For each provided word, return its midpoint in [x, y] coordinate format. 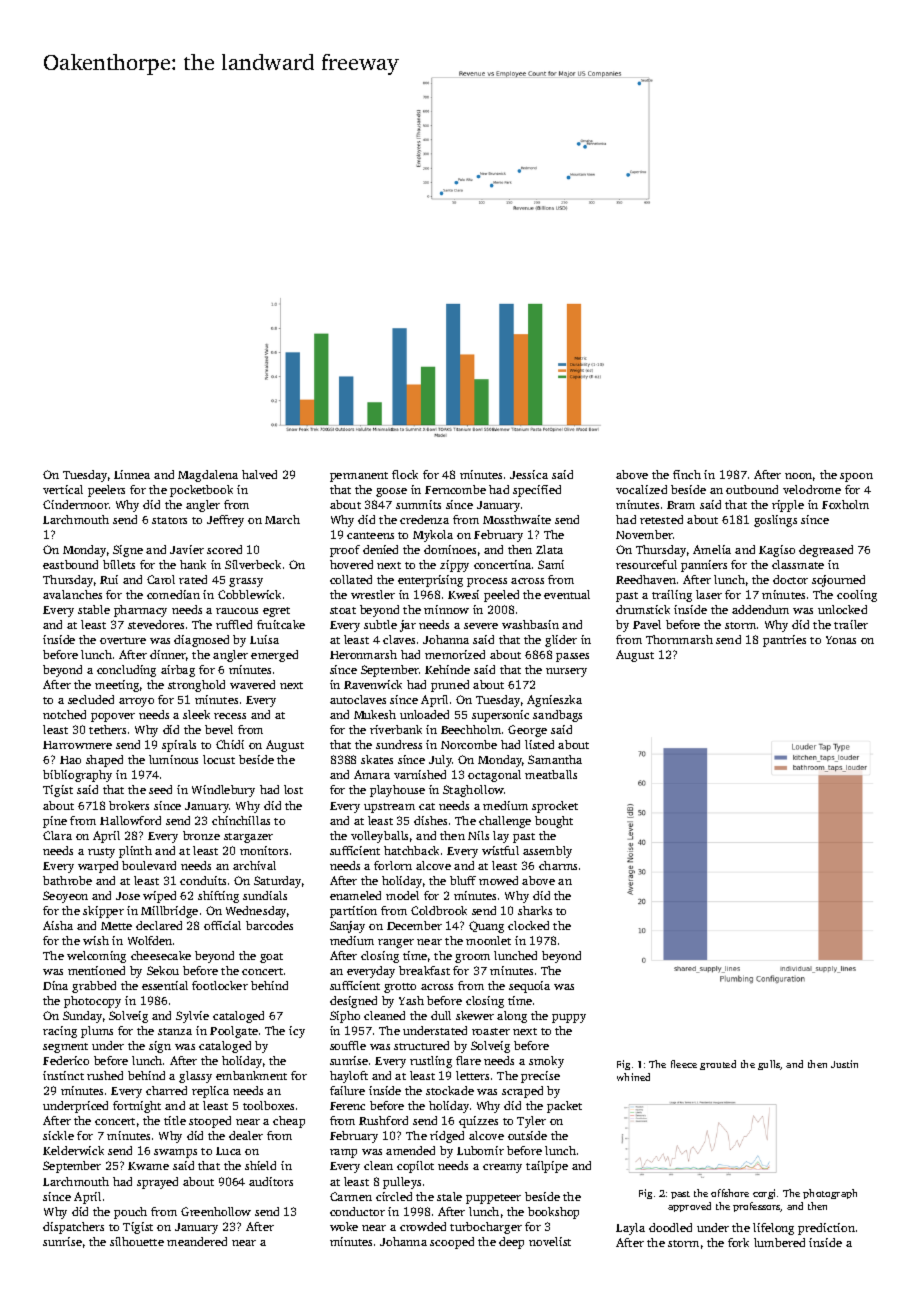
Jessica [529, 474]
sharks [535, 910]
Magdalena [208, 476]
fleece [684, 1064]
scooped [452, 1243]
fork [738, 1242]
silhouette [137, 1241]
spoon [856, 477]
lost [293, 789]
